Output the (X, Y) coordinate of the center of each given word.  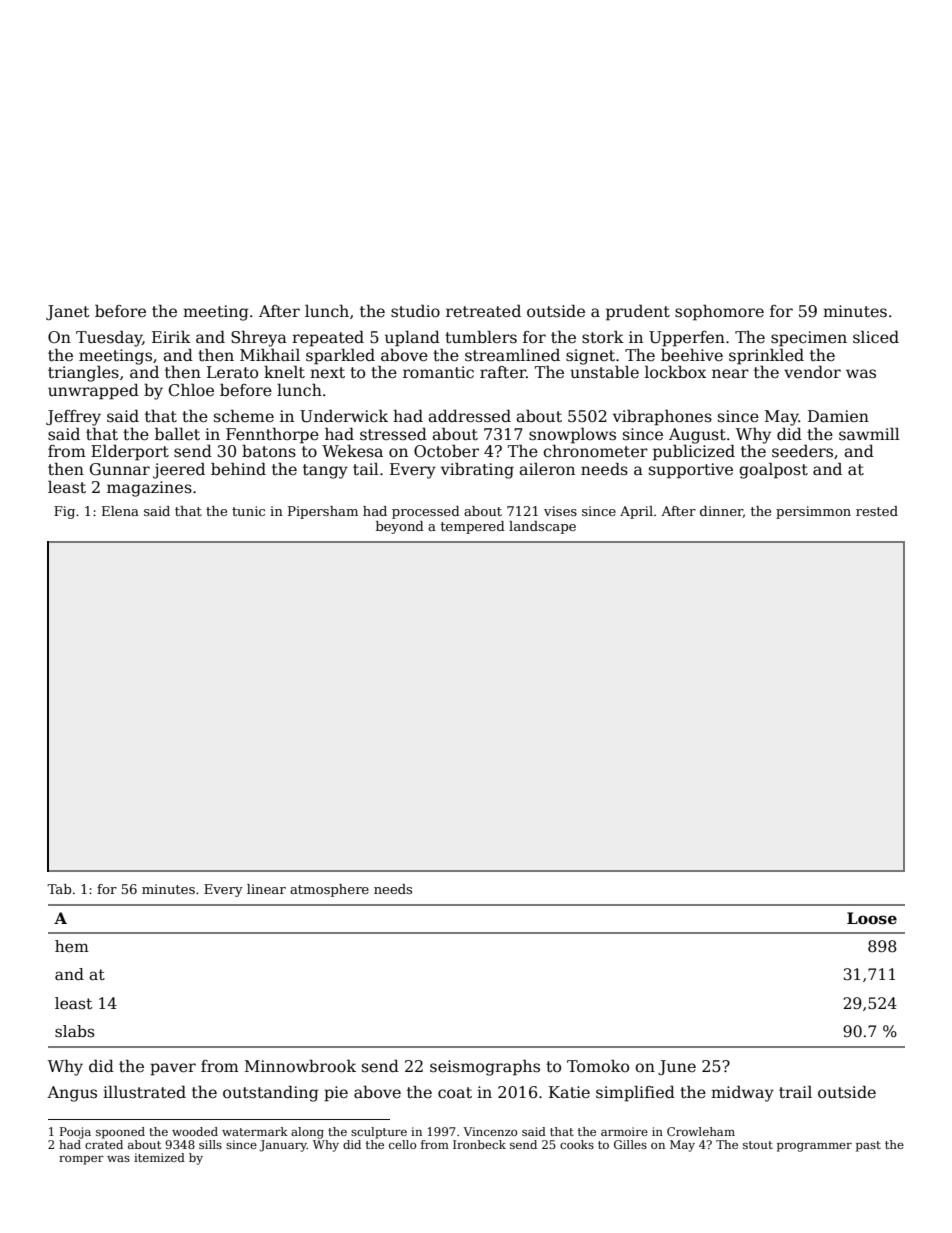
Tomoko (598, 1065)
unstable (604, 372)
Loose (872, 918)
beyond (400, 527)
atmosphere (329, 890)
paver (173, 1069)
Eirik (171, 336)
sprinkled (766, 356)
